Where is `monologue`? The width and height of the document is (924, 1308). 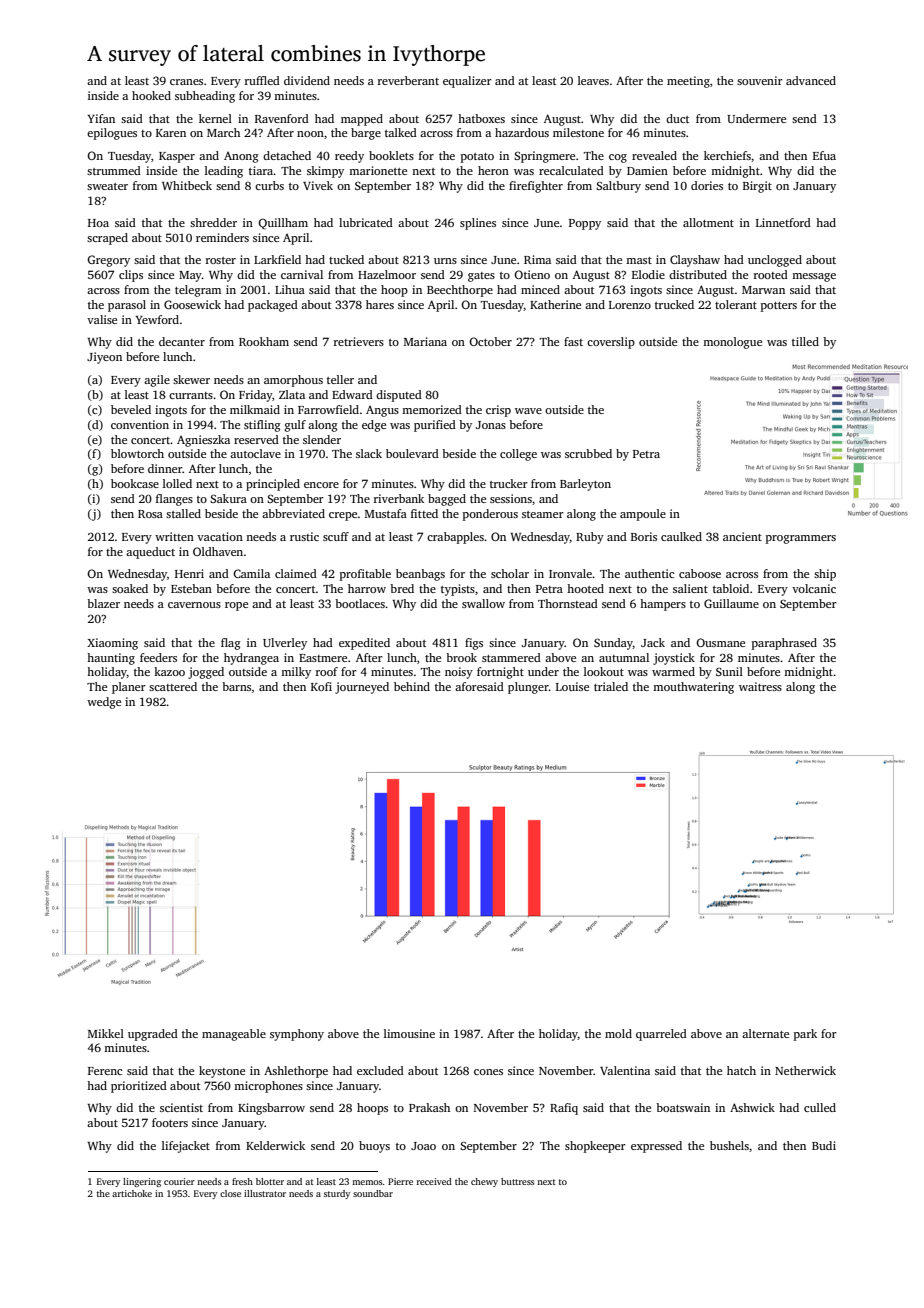 monologue is located at coordinates (732, 343).
